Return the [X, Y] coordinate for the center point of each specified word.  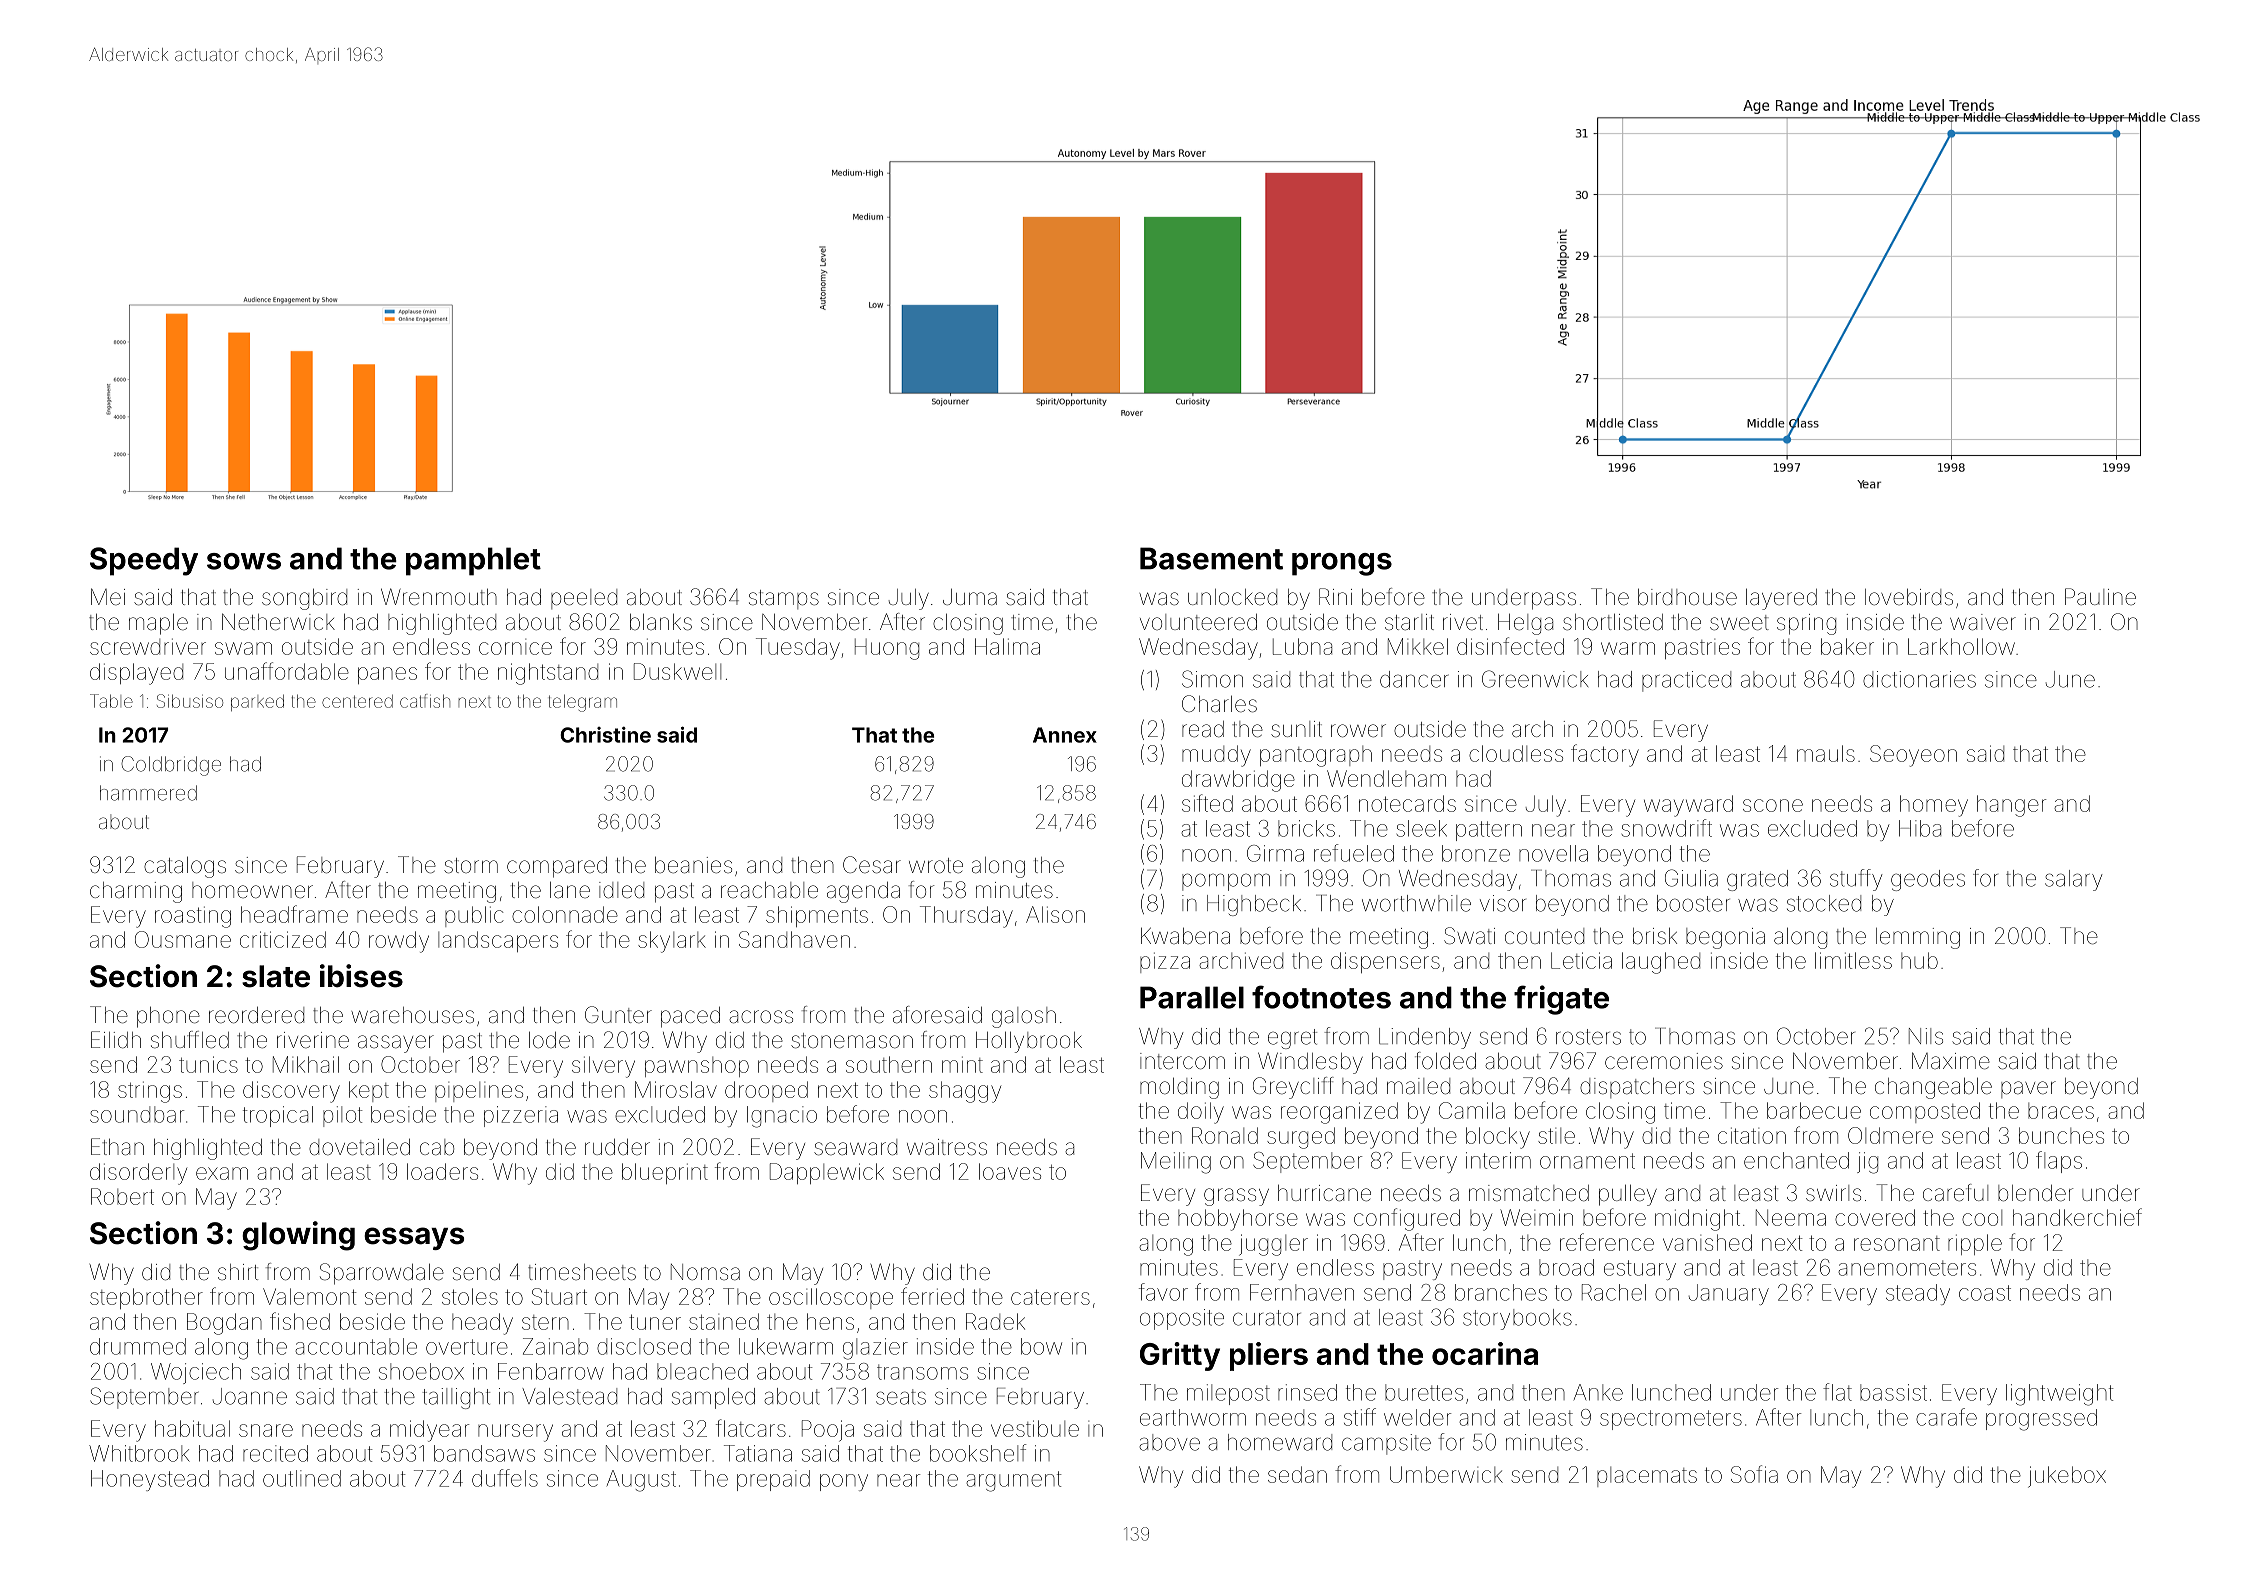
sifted [1207, 803]
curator [1267, 1318]
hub [1919, 960]
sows [244, 561]
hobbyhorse [1238, 1220]
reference [1607, 1242]
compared [557, 867]
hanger [2011, 806]
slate [276, 976]
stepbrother [146, 1298]
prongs [1342, 564]
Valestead [569, 1396]
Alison [1055, 914]
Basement [1211, 558]
